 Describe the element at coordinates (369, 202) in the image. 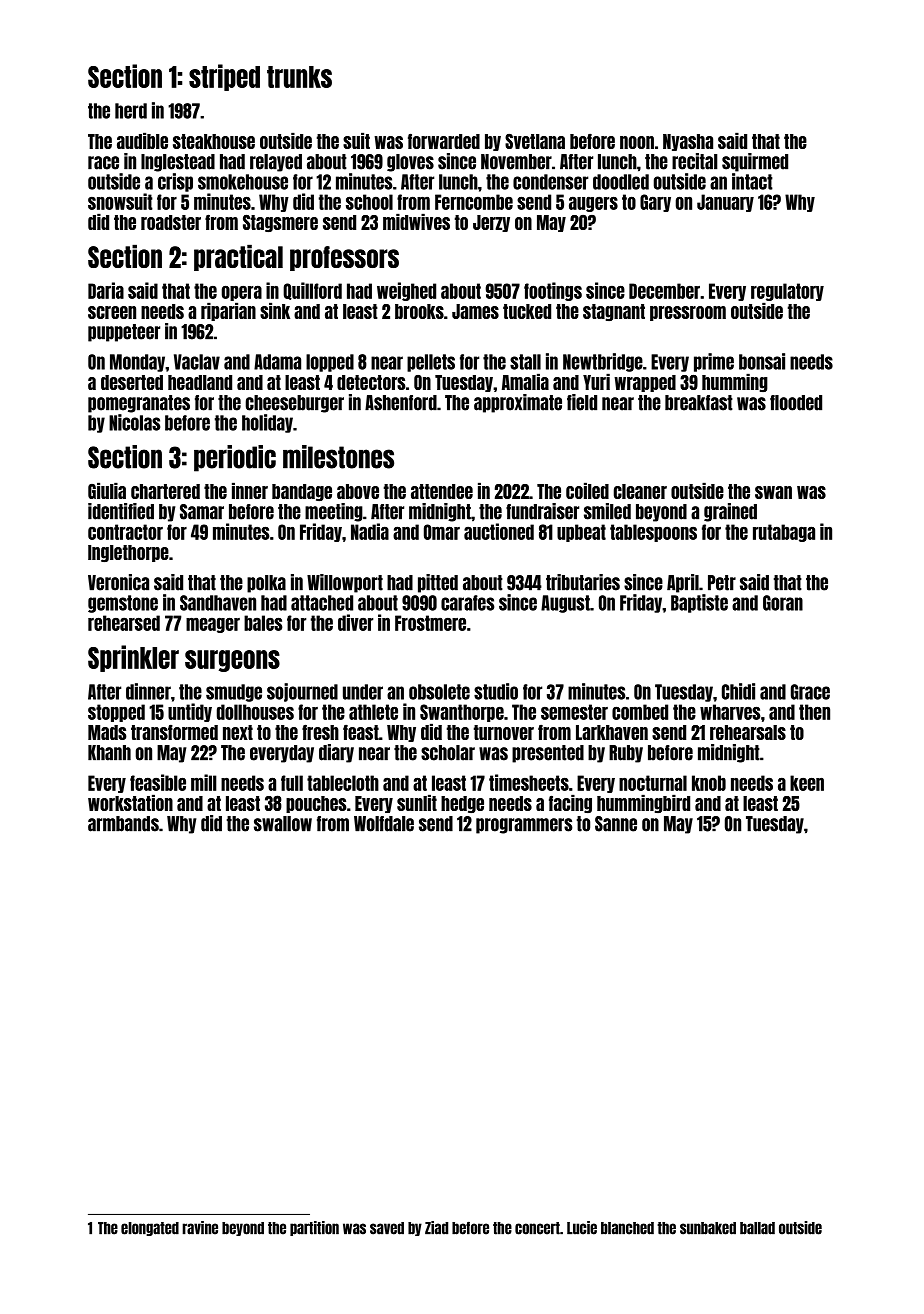

I see `school` at that location.
